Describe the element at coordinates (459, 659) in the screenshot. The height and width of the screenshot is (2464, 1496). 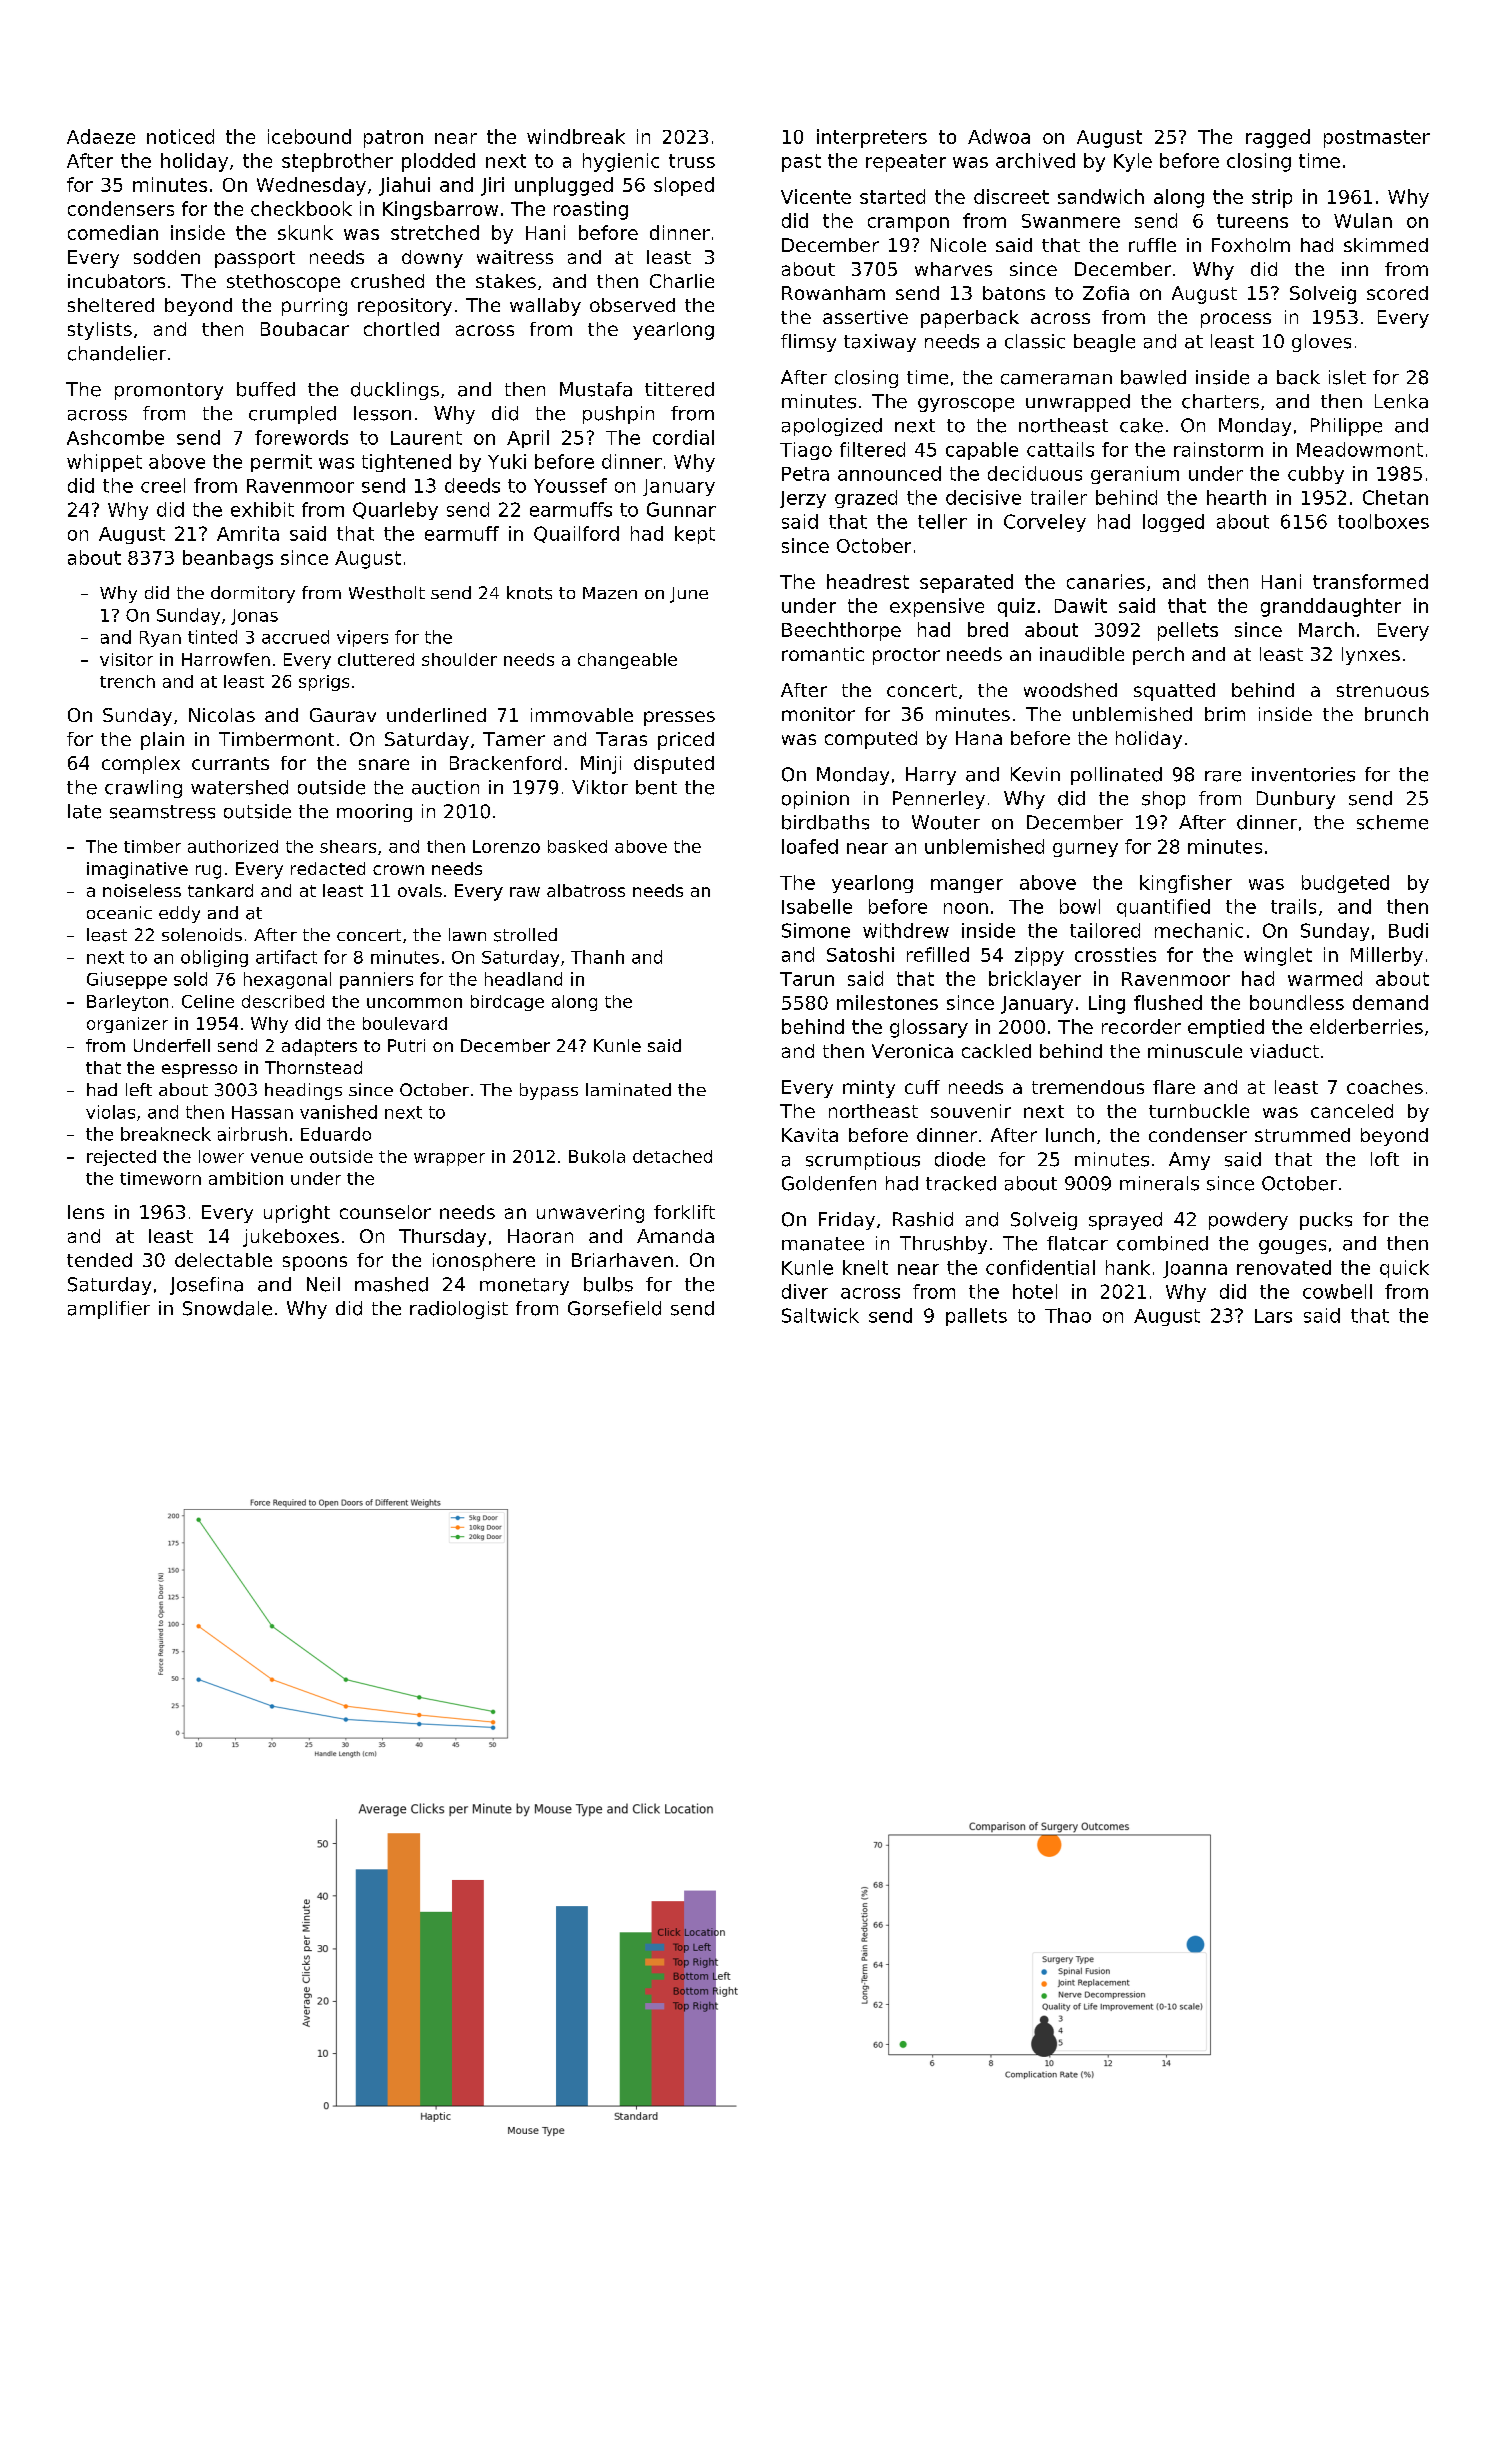
I see `shoulder` at that location.
